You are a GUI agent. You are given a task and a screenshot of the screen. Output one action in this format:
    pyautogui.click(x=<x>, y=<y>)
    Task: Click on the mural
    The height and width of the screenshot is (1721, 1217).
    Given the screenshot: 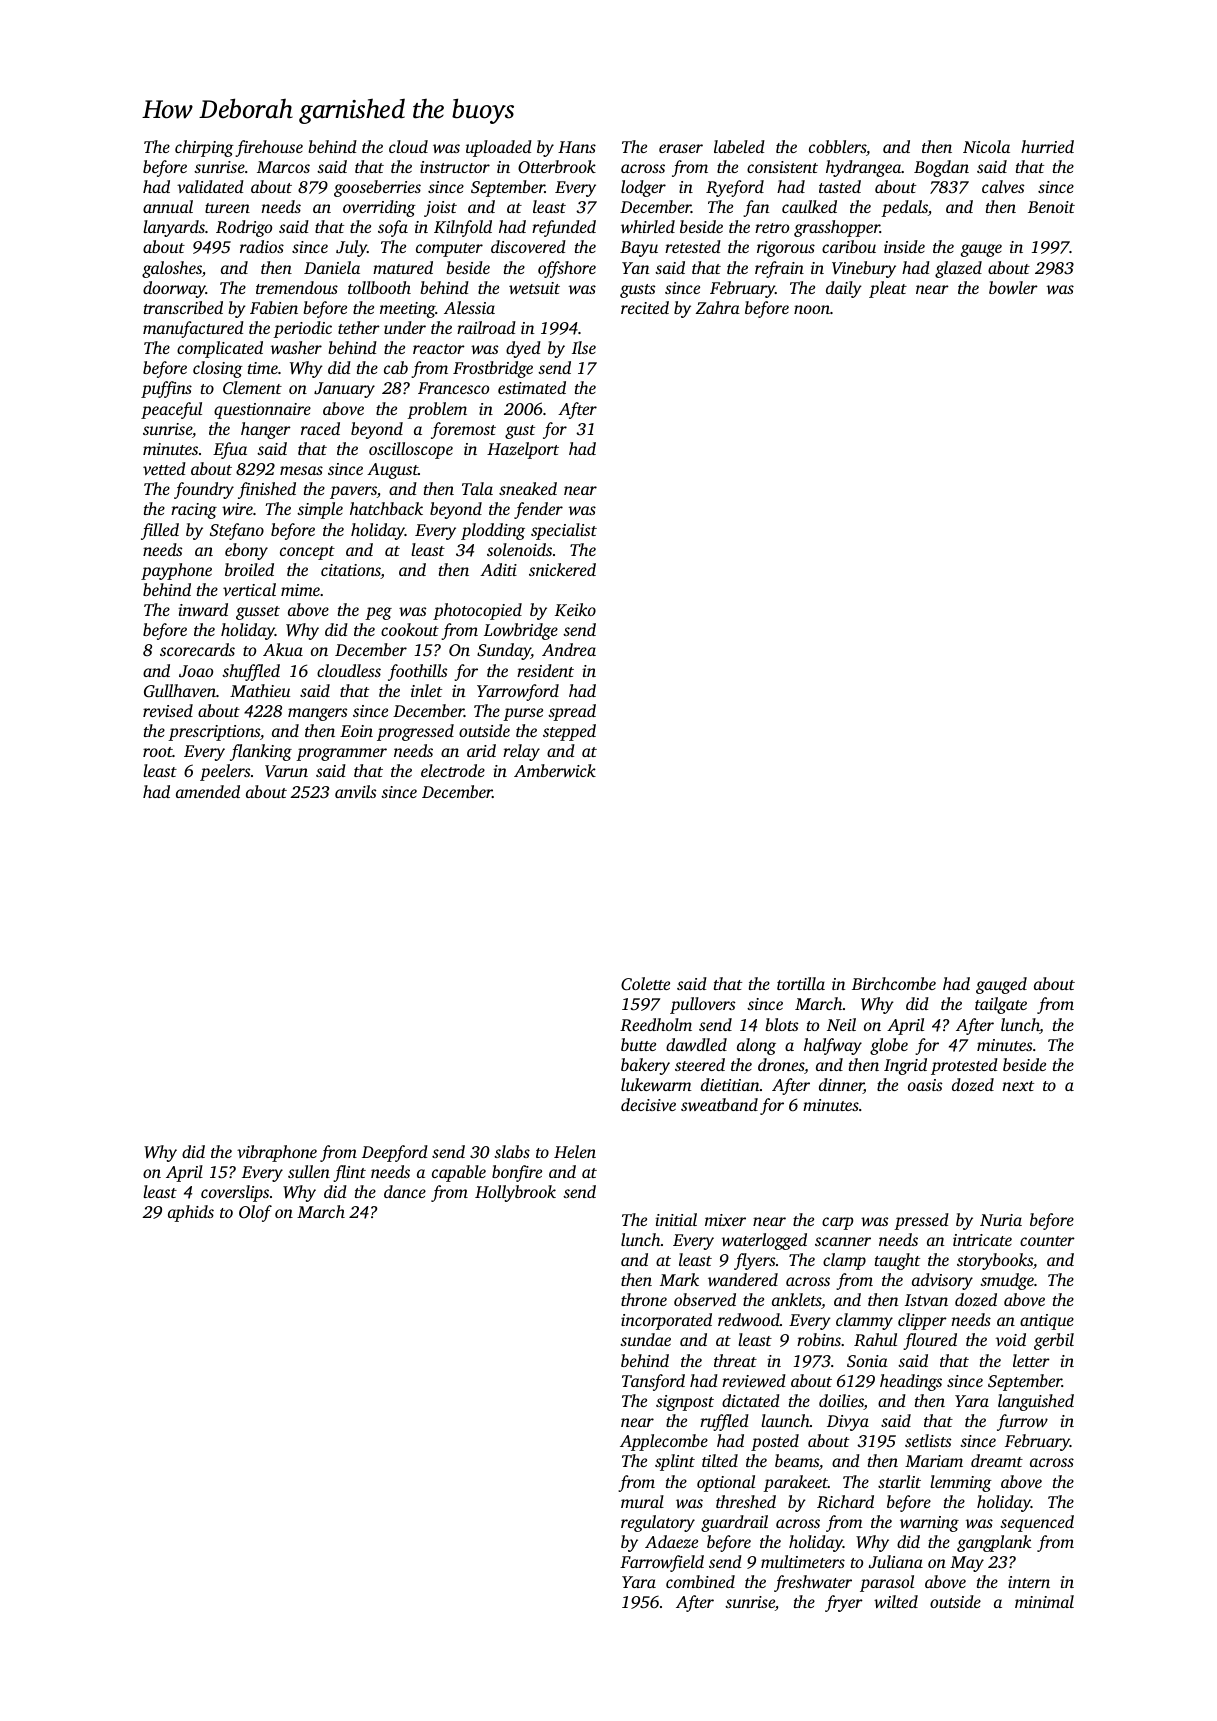 What is the action you would take?
    pyautogui.click(x=642, y=1501)
